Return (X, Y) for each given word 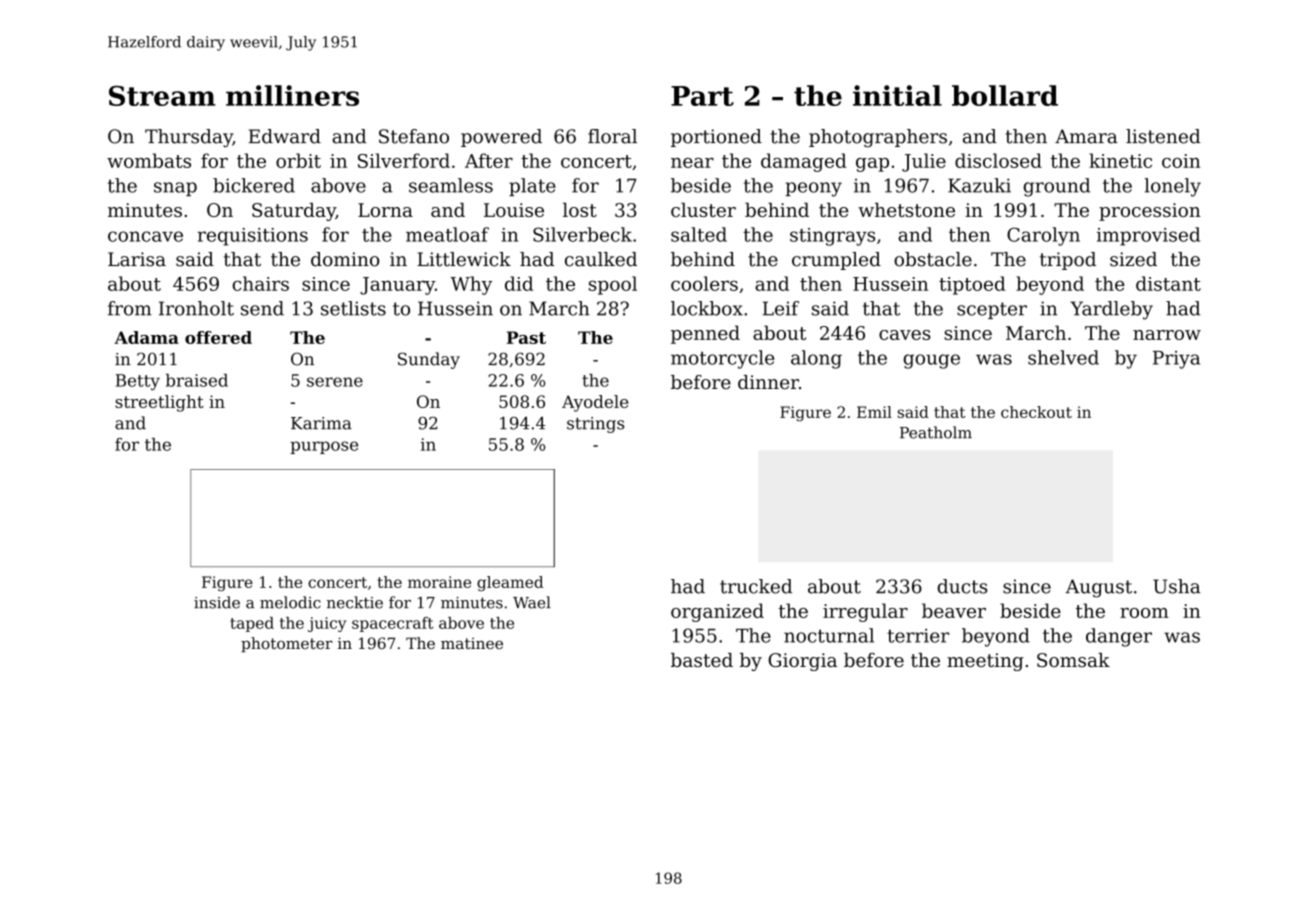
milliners (292, 95)
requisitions (253, 237)
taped (252, 624)
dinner (768, 382)
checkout (1036, 412)
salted (699, 234)
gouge (931, 361)
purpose (324, 447)
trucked (756, 586)
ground (1057, 187)
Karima (321, 423)
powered (501, 138)
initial (897, 95)
